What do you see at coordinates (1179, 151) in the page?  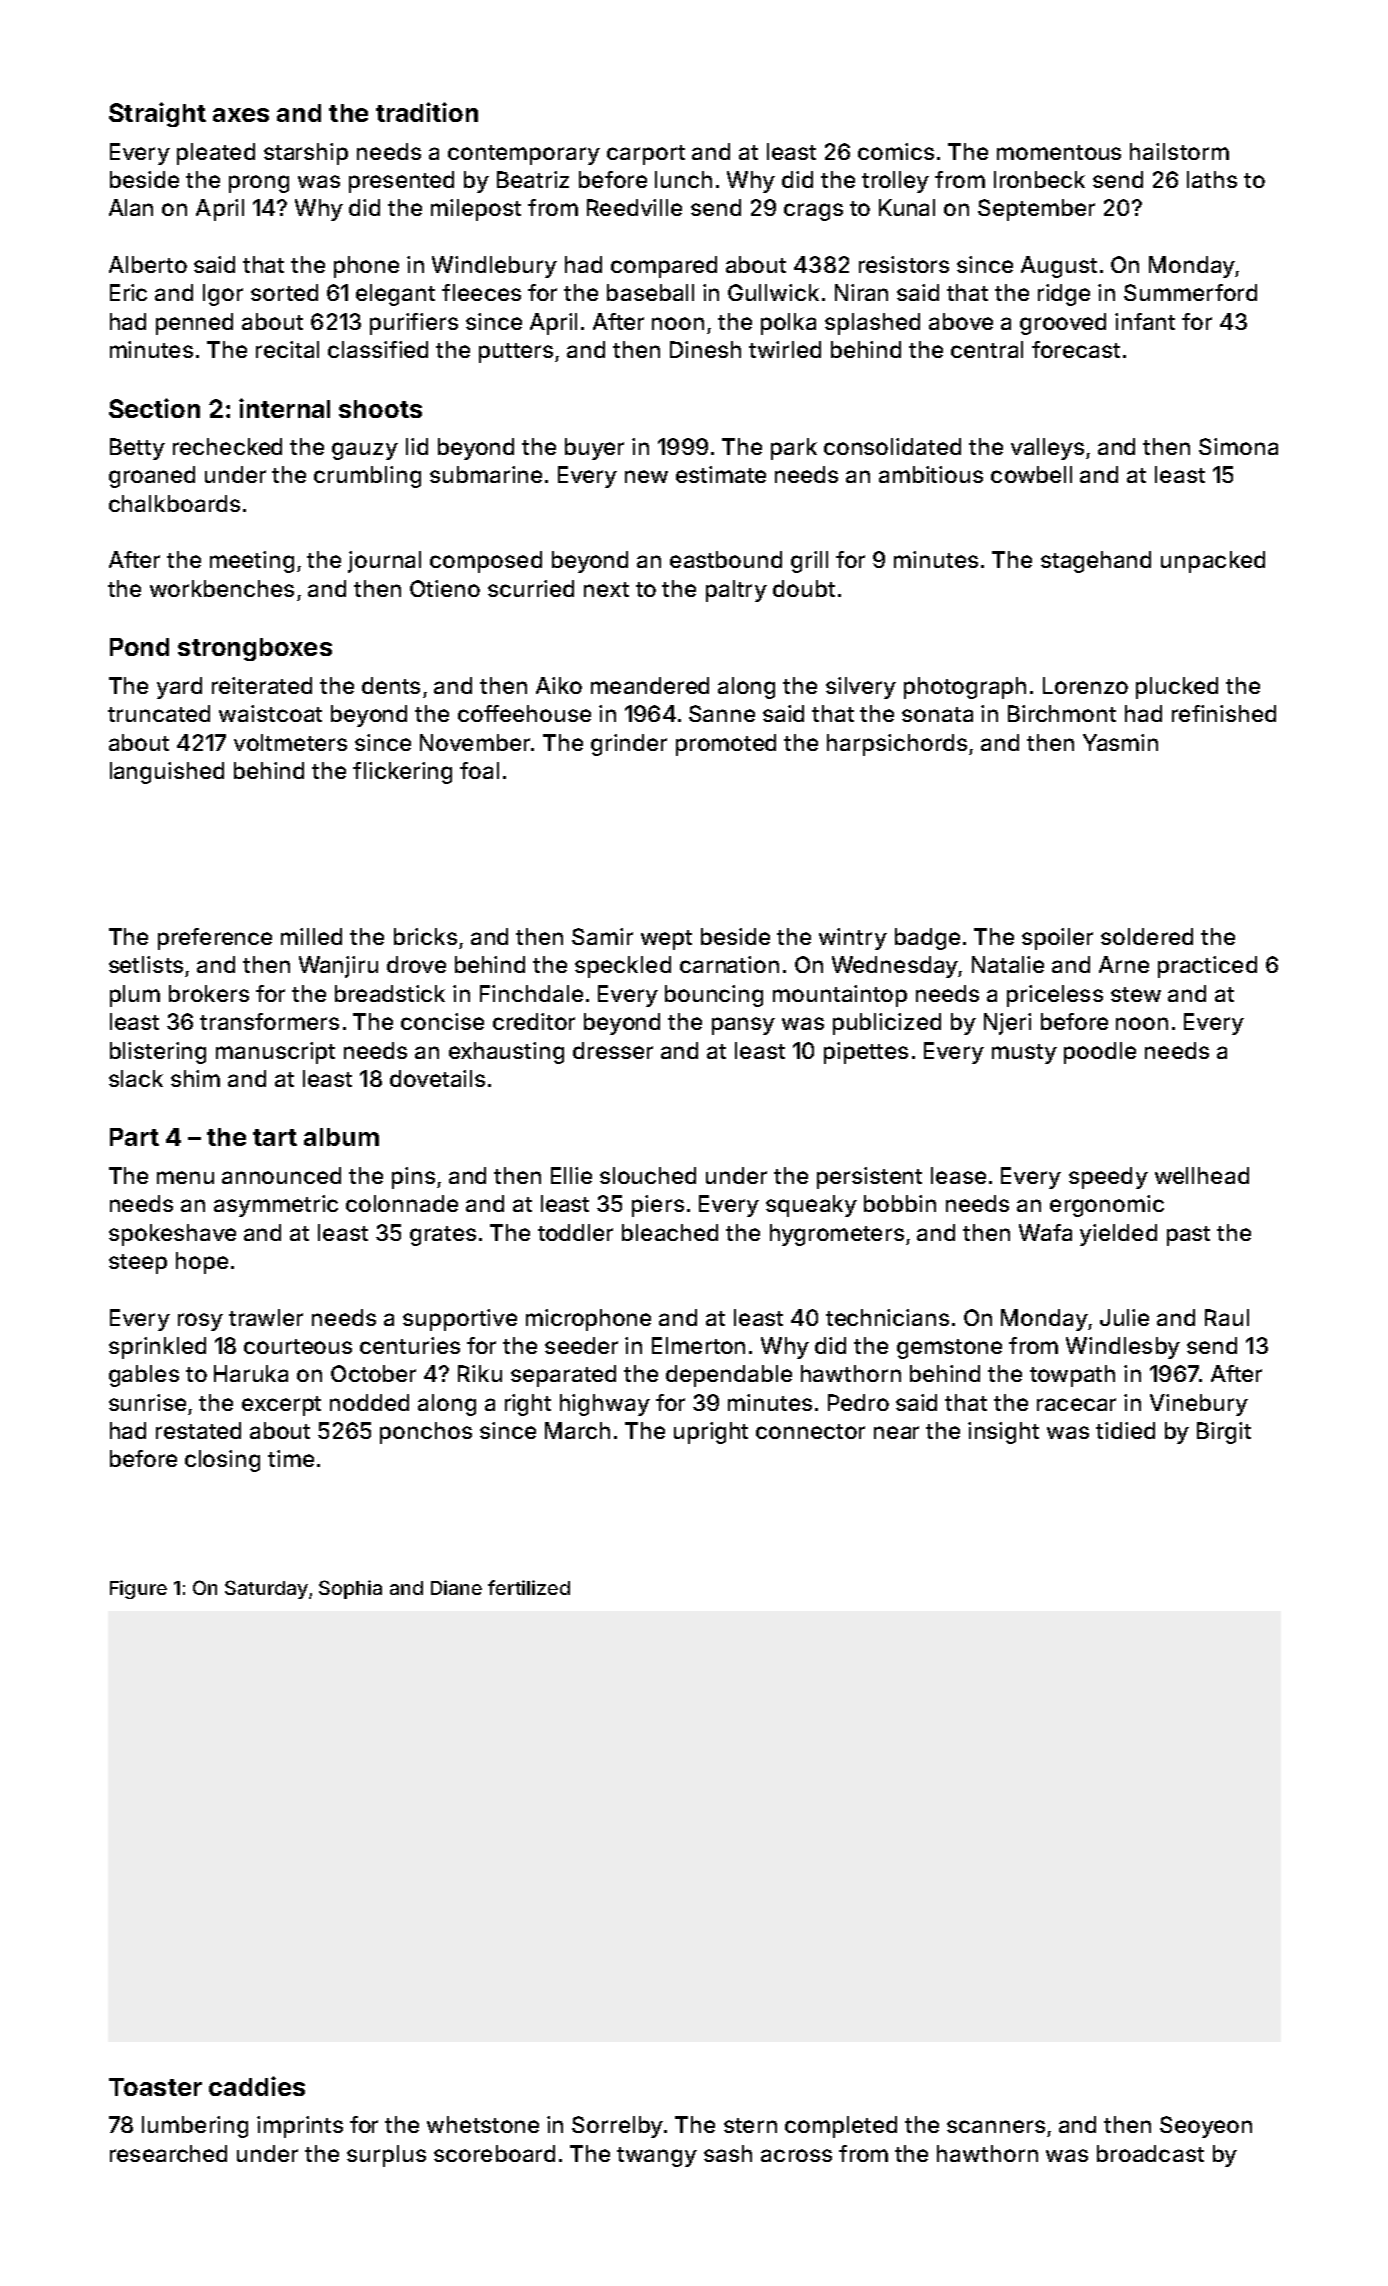 I see `hailstorm` at bounding box center [1179, 151].
